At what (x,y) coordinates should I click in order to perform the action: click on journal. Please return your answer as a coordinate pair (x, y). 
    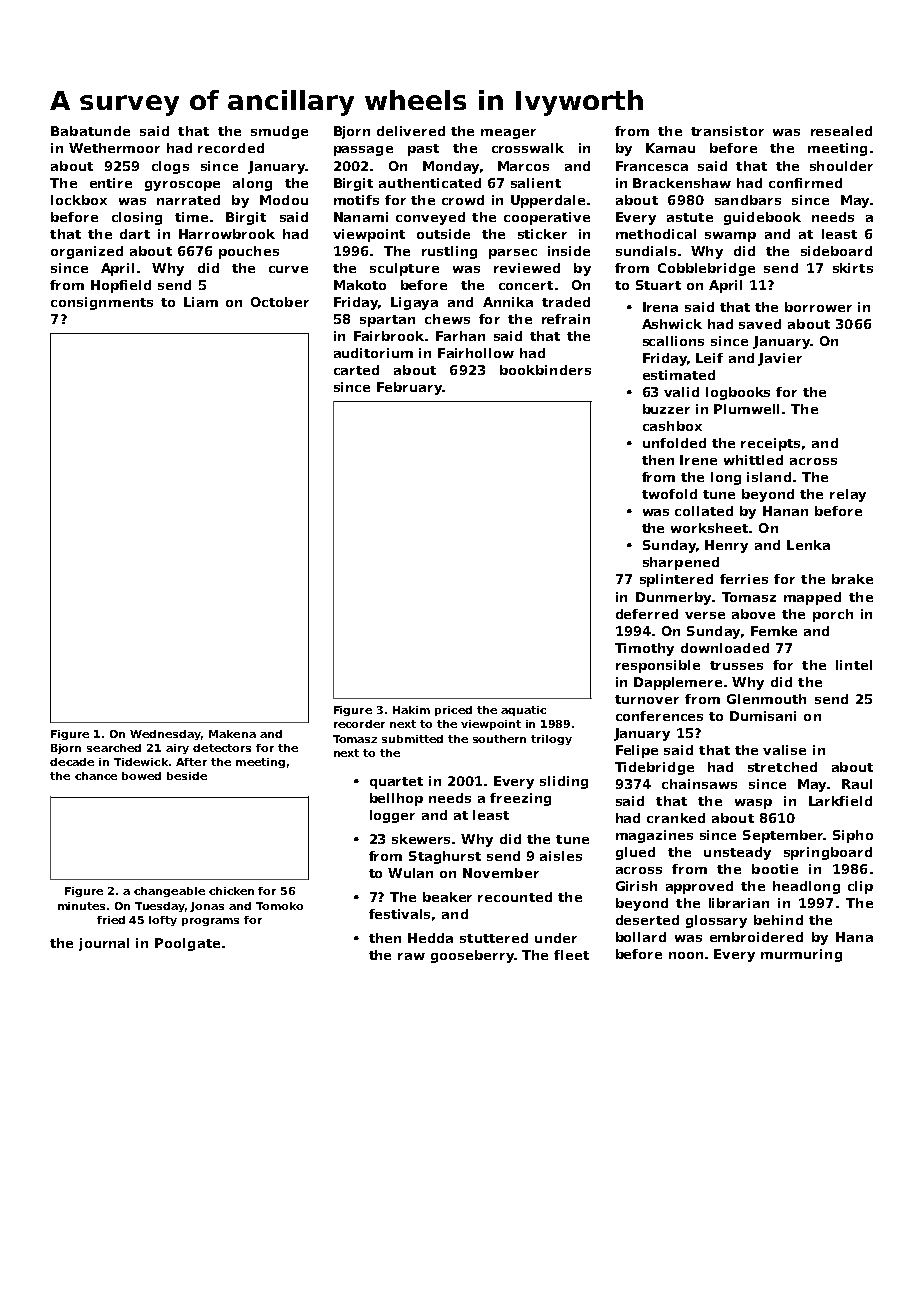
    Looking at the image, I should click on (104, 944).
